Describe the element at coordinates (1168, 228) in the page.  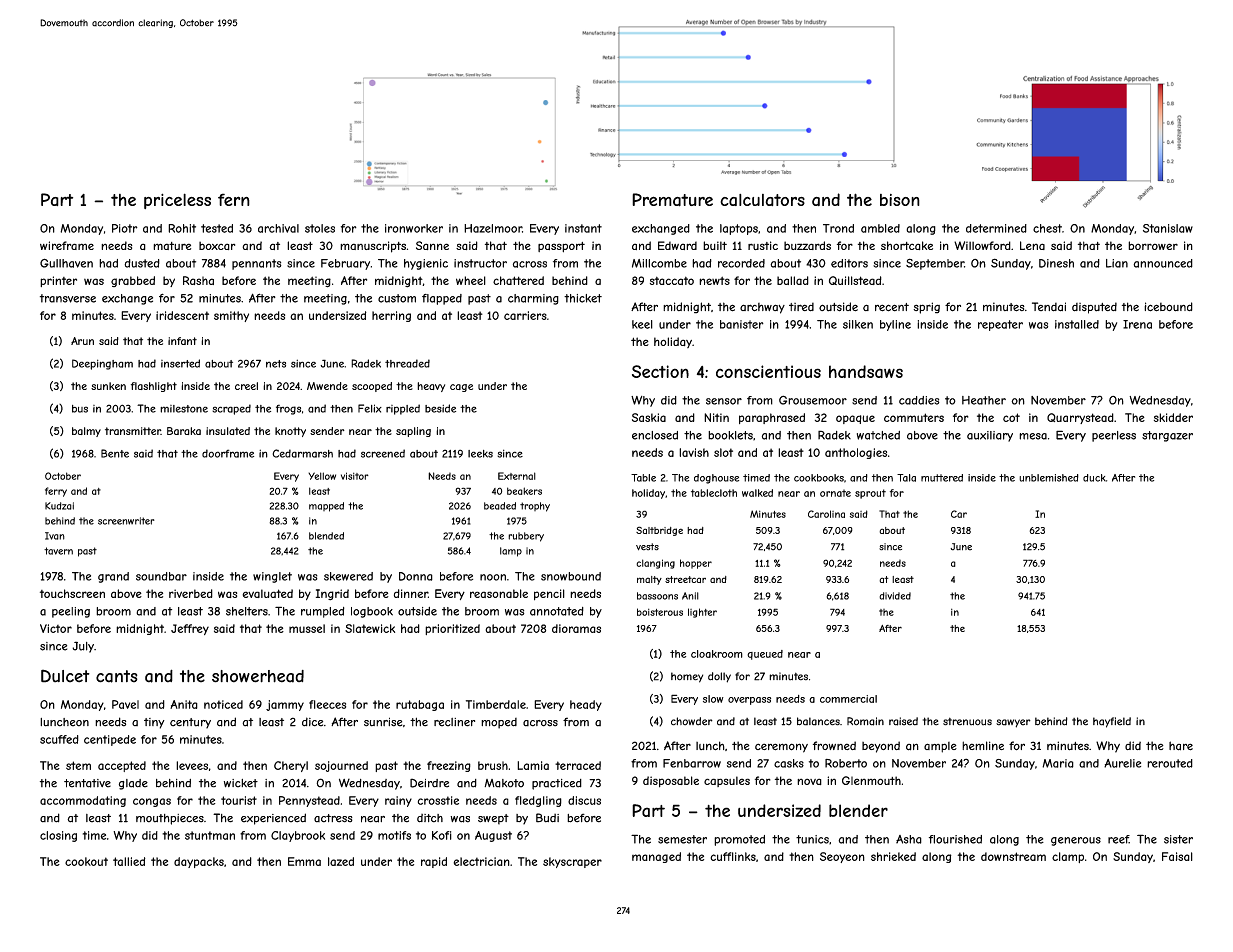
I see `Stanislaw` at that location.
